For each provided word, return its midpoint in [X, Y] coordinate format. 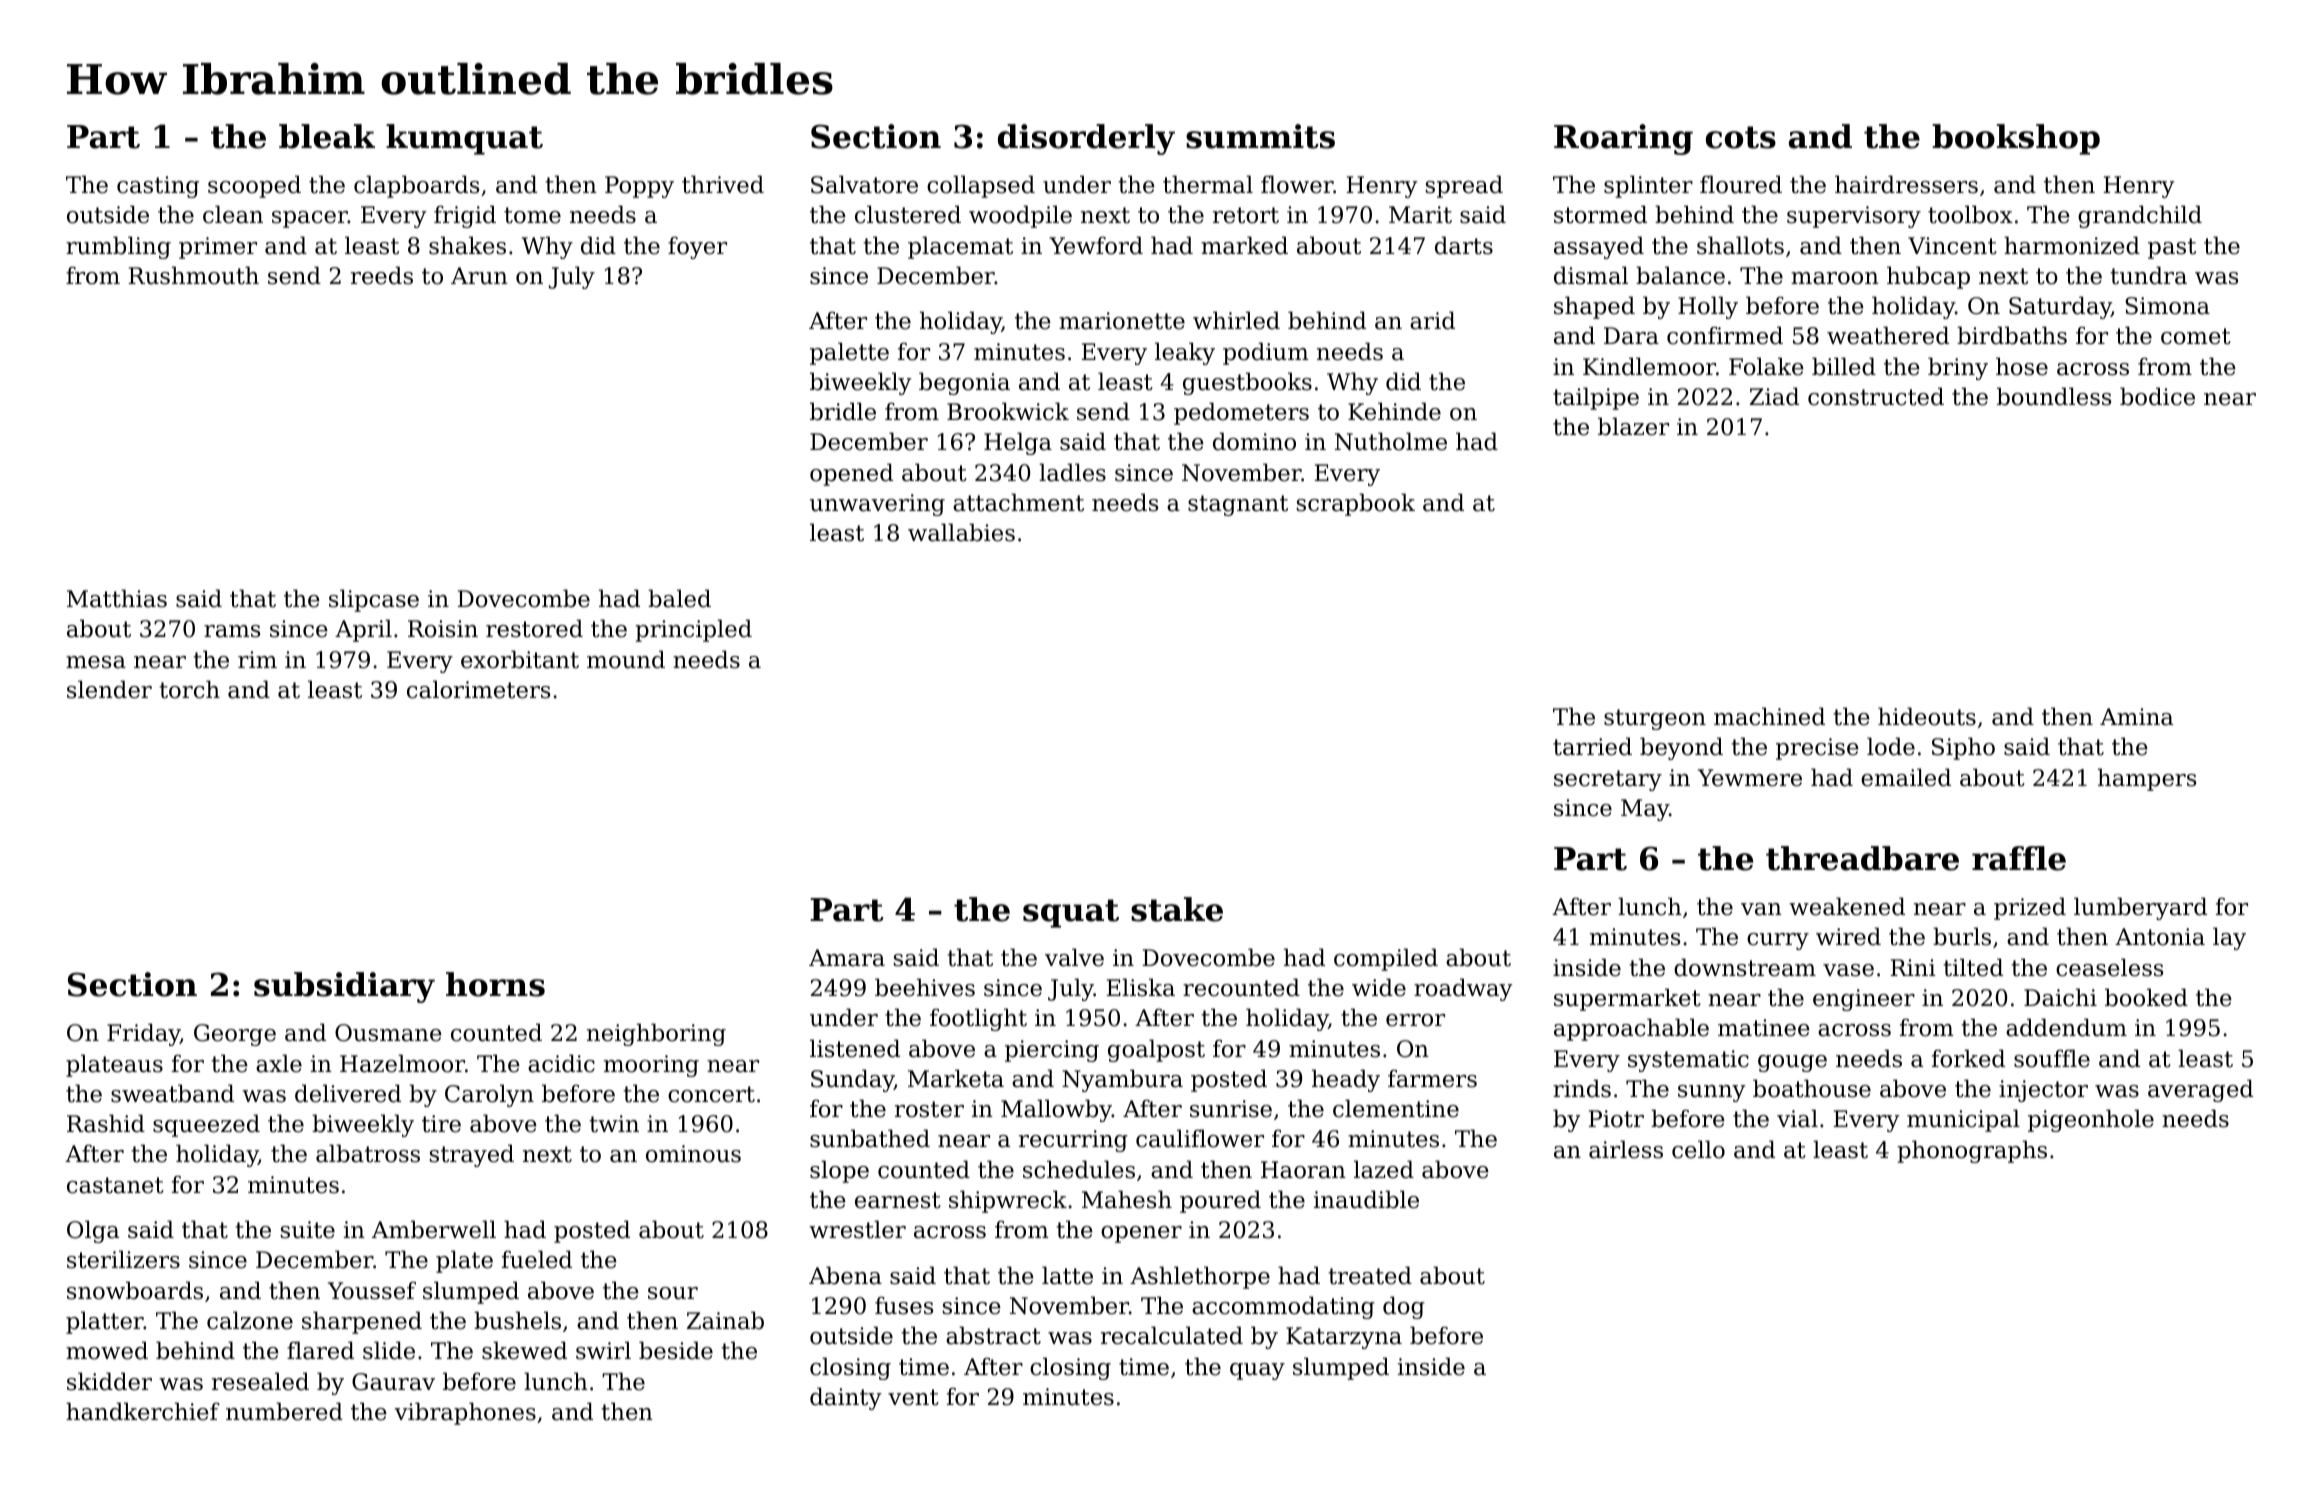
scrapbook [1356, 504]
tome [532, 215]
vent [913, 1397]
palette [849, 353]
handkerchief [143, 1411]
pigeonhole [2091, 1120]
